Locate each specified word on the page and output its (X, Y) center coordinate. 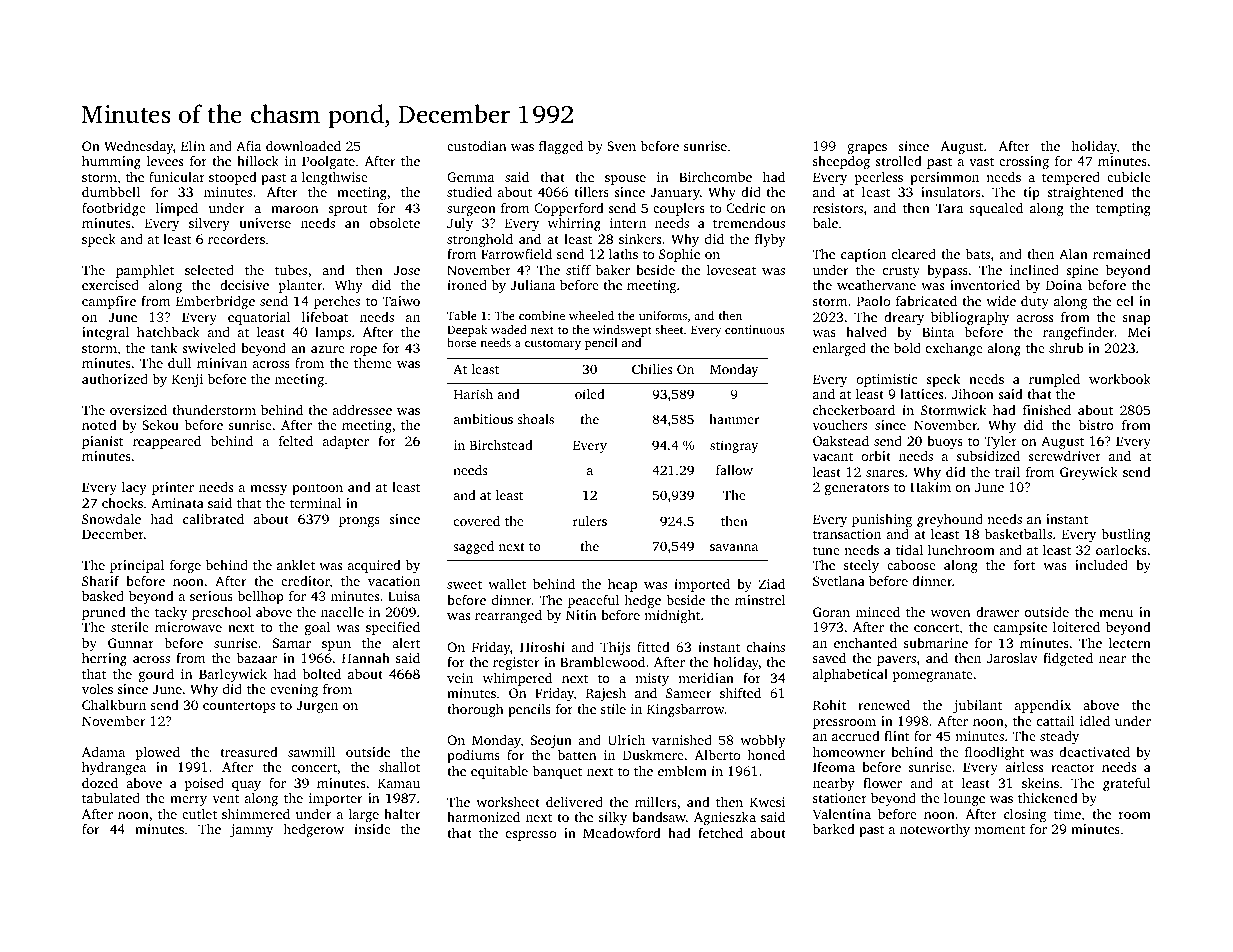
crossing (1024, 162)
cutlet (199, 813)
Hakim (930, 487)
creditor (305, 581)
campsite (1020, 628)
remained (1122, 254)
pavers (896, 661)
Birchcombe (715, 176)
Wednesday (138, 147)
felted (296, 440)
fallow (734, 470)
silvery (209, 224)
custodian (476, 145)
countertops (239, 707)
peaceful (594, 602)
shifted (740, 692)
